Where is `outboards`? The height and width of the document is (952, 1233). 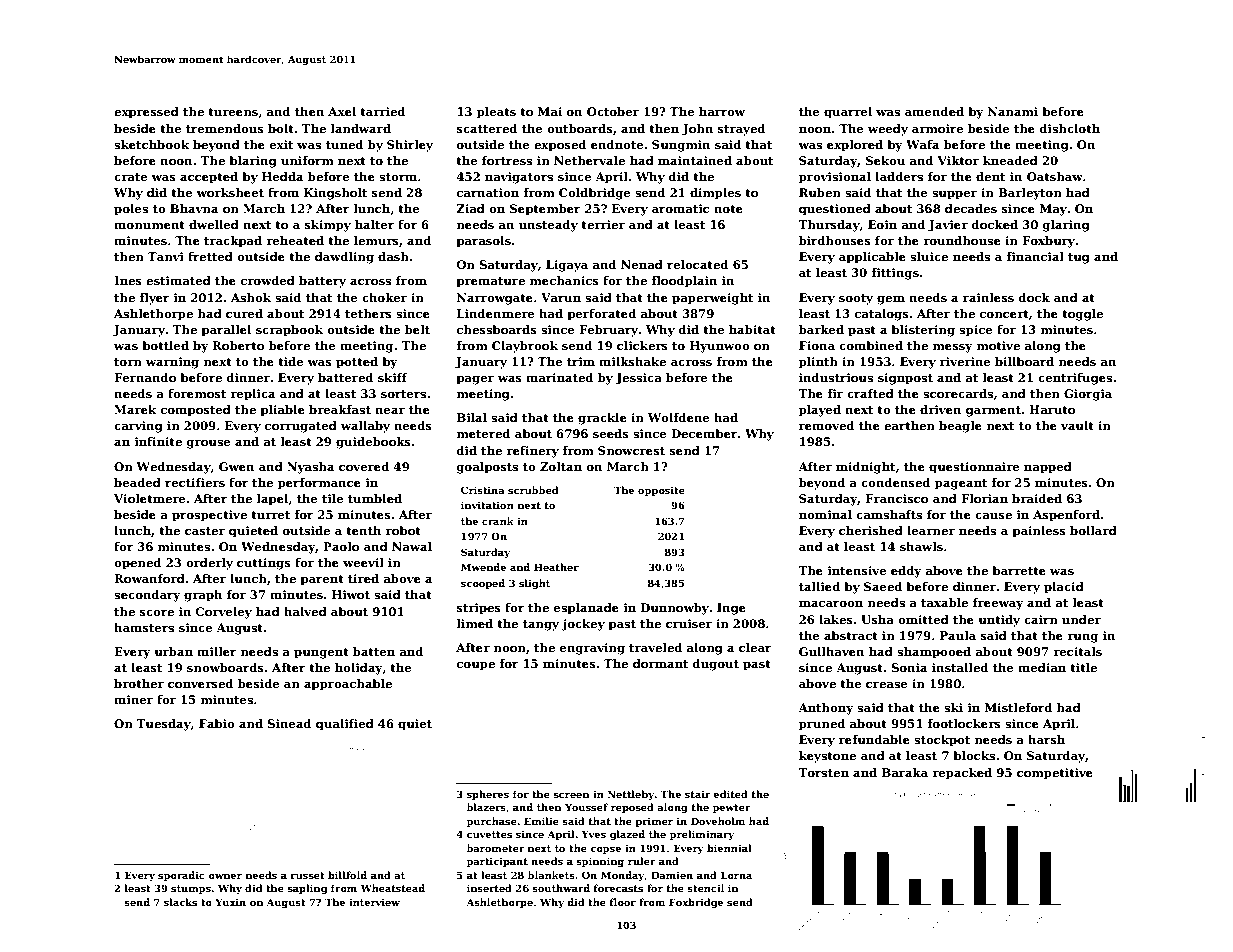 outboards is located at coordinates (580, 128).
